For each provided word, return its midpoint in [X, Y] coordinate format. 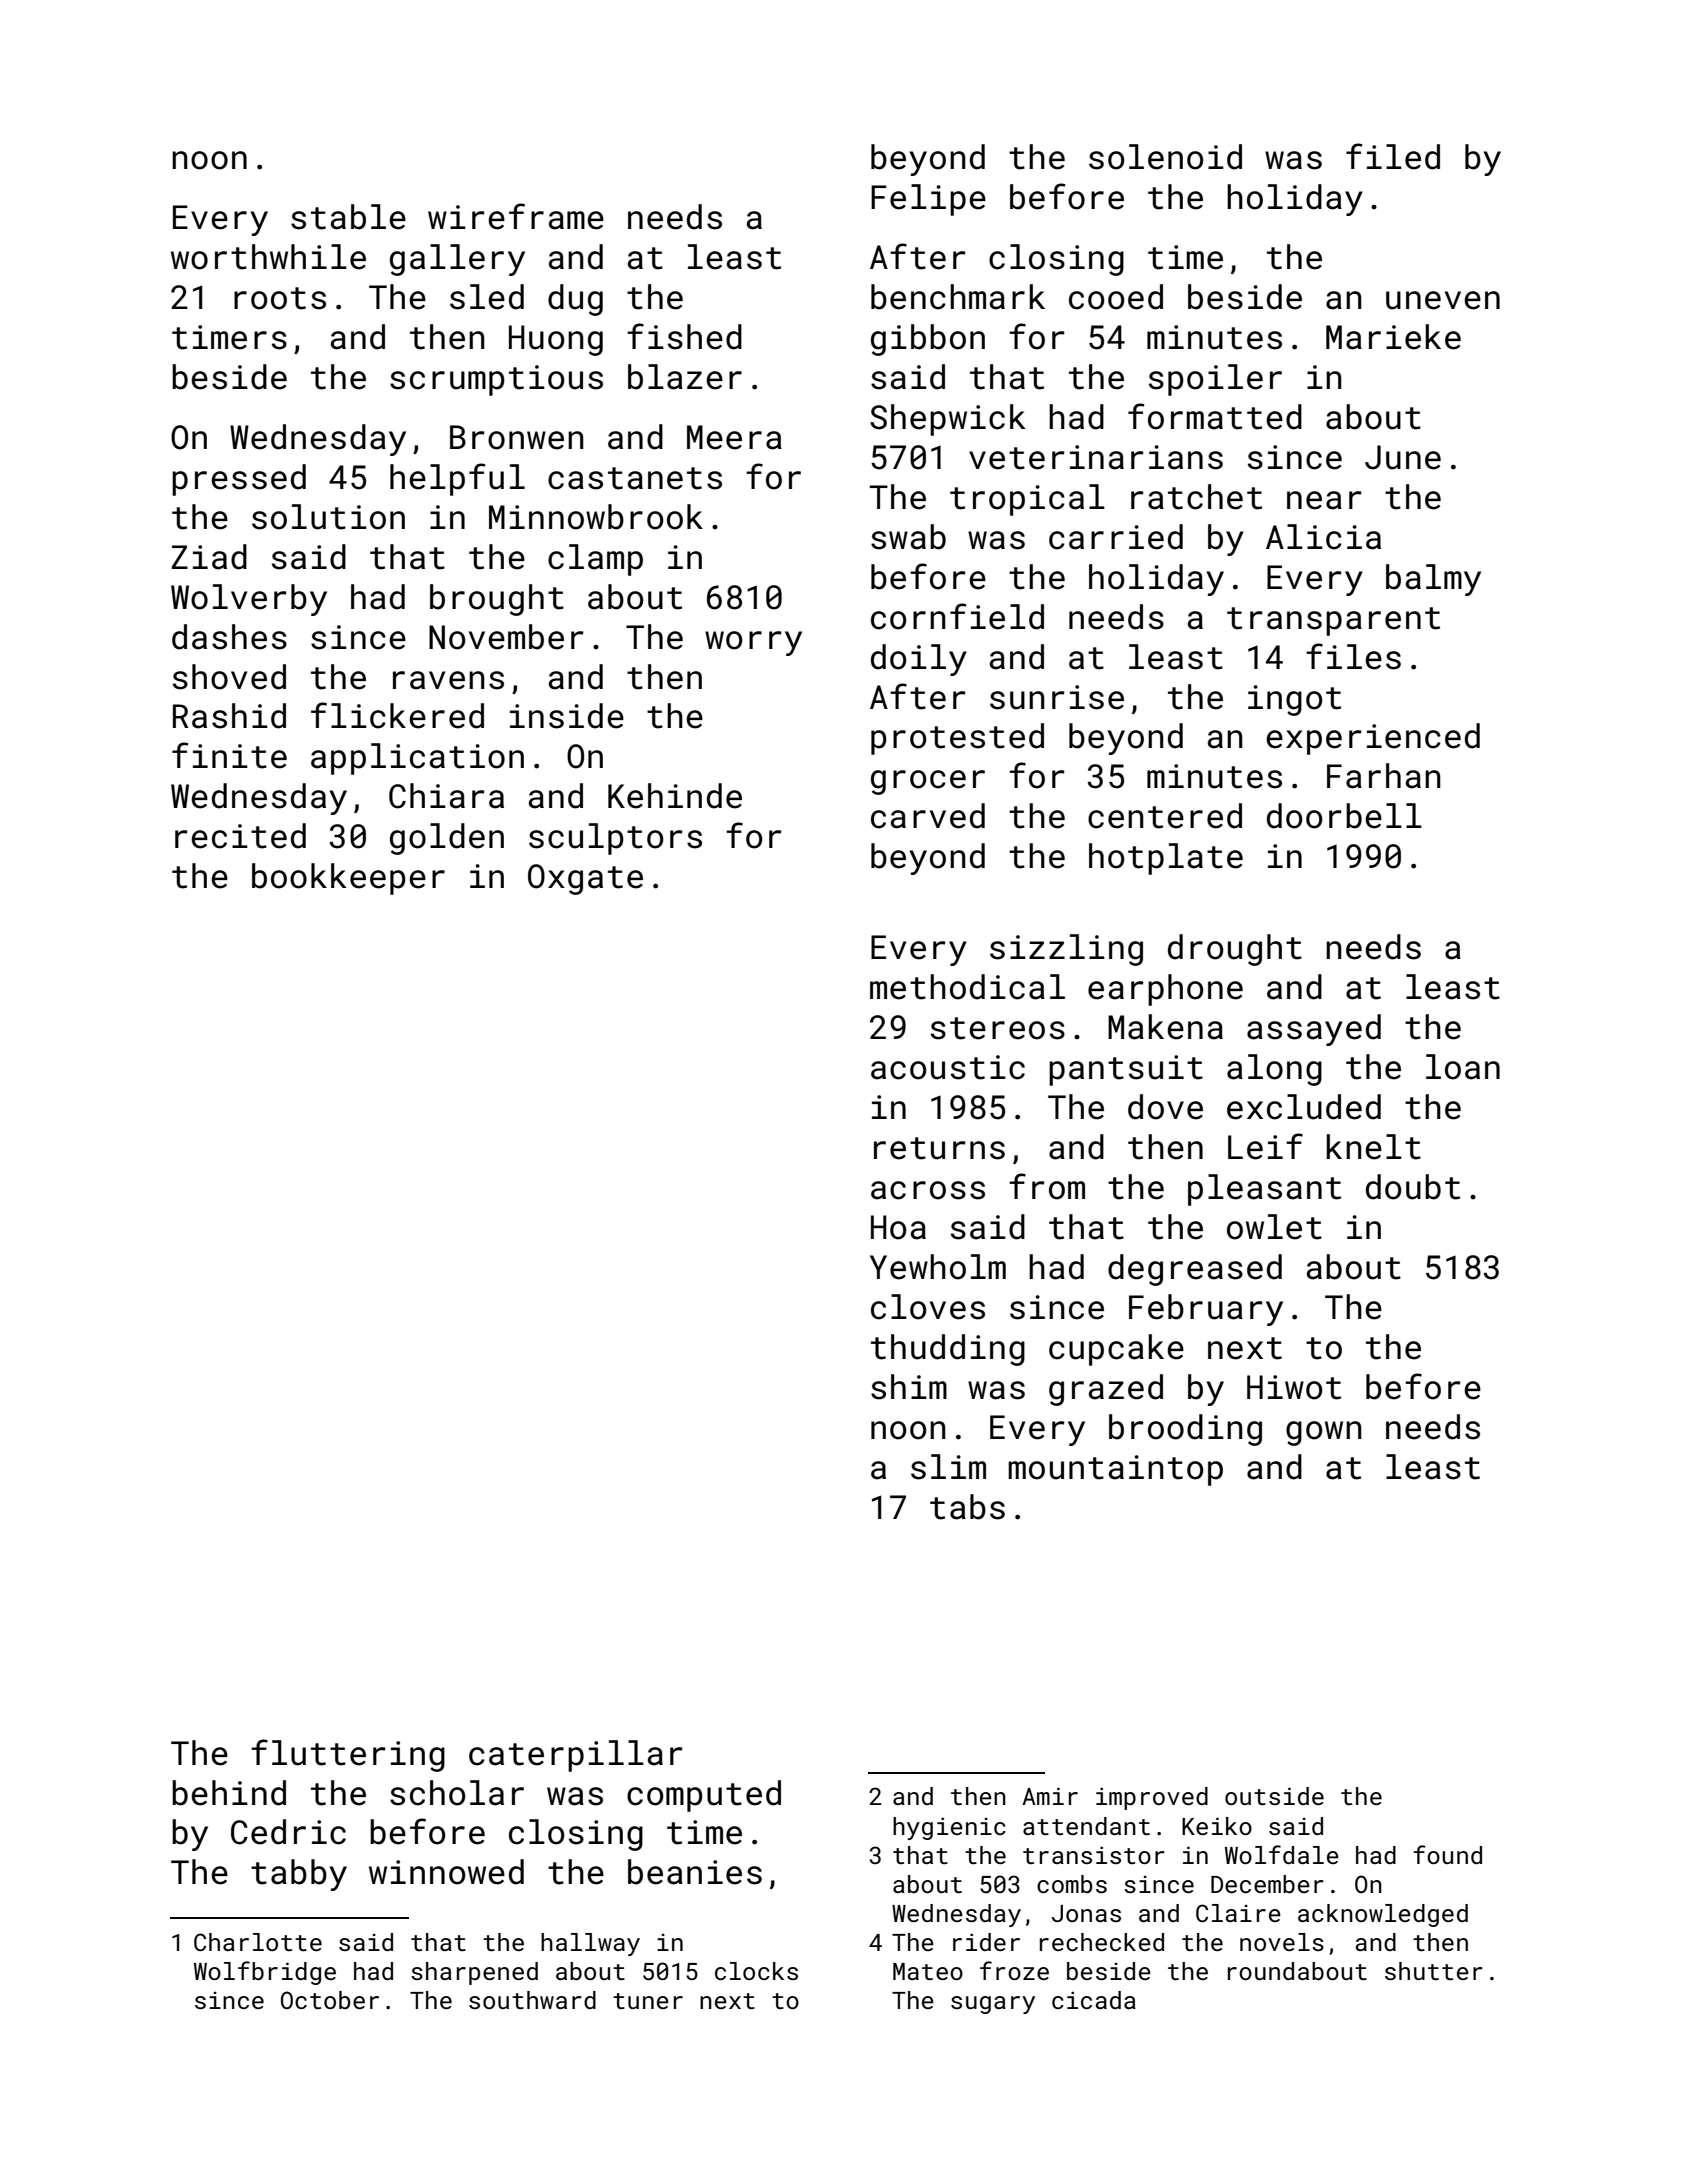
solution [328, 517]
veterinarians [1096, 457]
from [1047, 1186]
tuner [648, 2001]
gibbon [928, 340]
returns [939, 1148]
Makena [1165, 1027]
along [1274, 1070]
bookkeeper [348, 879]
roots [280, 298]
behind [229, 1793]
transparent [1333, 621]
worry [753, 643]
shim [909, 1387]
